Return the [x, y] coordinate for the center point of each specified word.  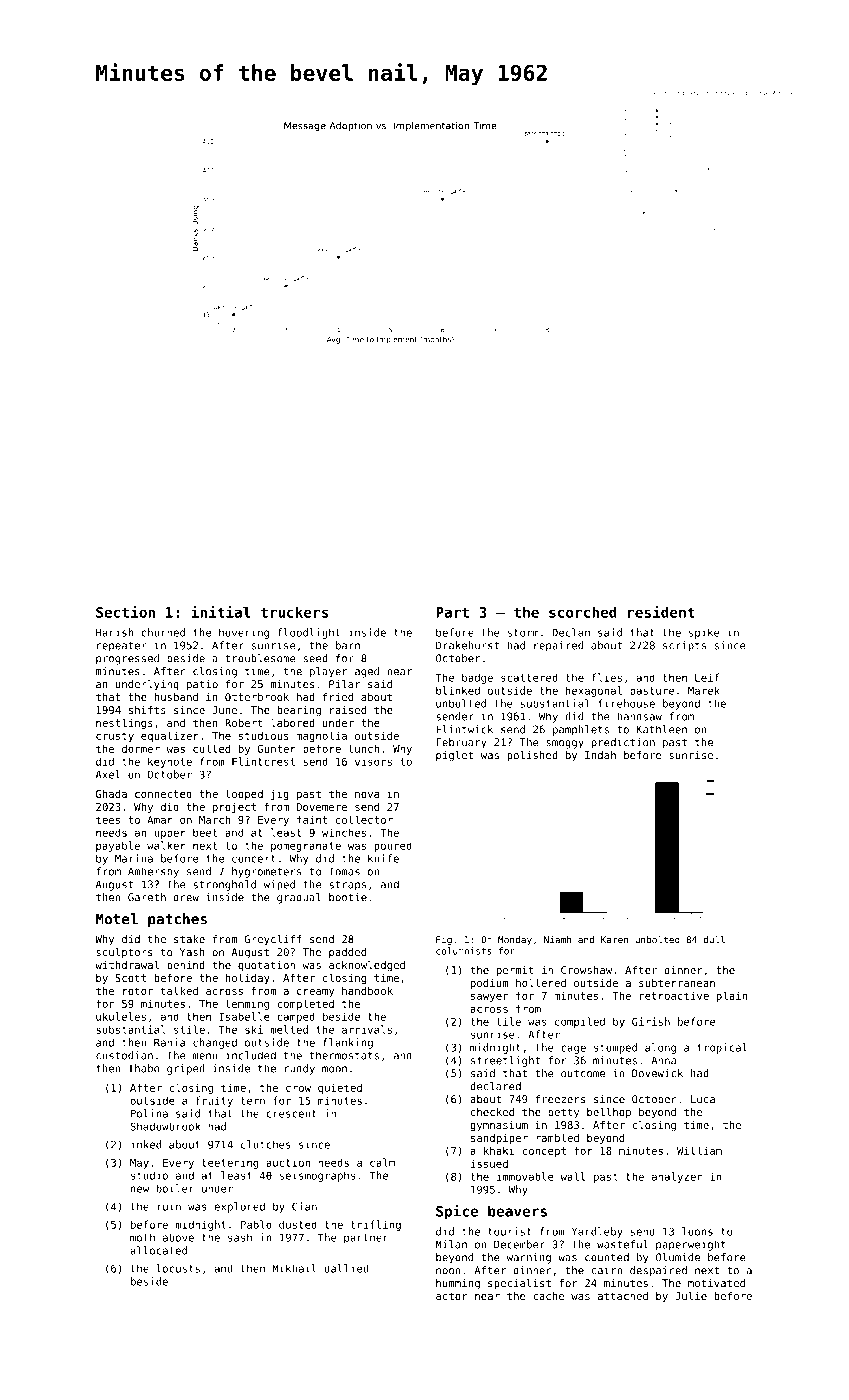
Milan [451, 1244]
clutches [266, 1144]
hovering [244, 633]
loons [697, 1231]
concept [544, 1152]
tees [108, 820]
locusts [178, 1268]
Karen [614, 939]
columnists [464, 951]
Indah [600, 755]
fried [338, 697]
